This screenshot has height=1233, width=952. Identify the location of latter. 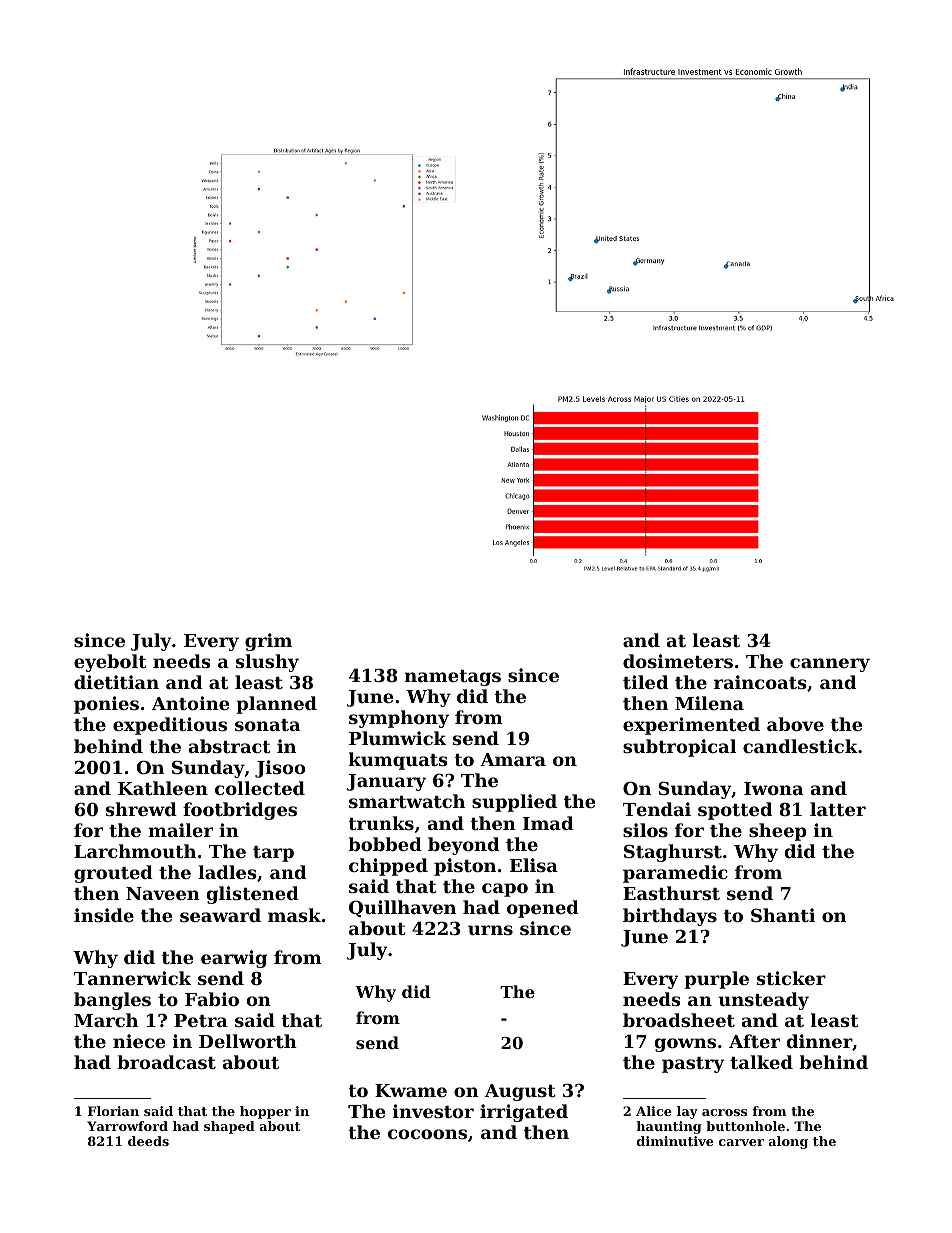
(838, 809).
